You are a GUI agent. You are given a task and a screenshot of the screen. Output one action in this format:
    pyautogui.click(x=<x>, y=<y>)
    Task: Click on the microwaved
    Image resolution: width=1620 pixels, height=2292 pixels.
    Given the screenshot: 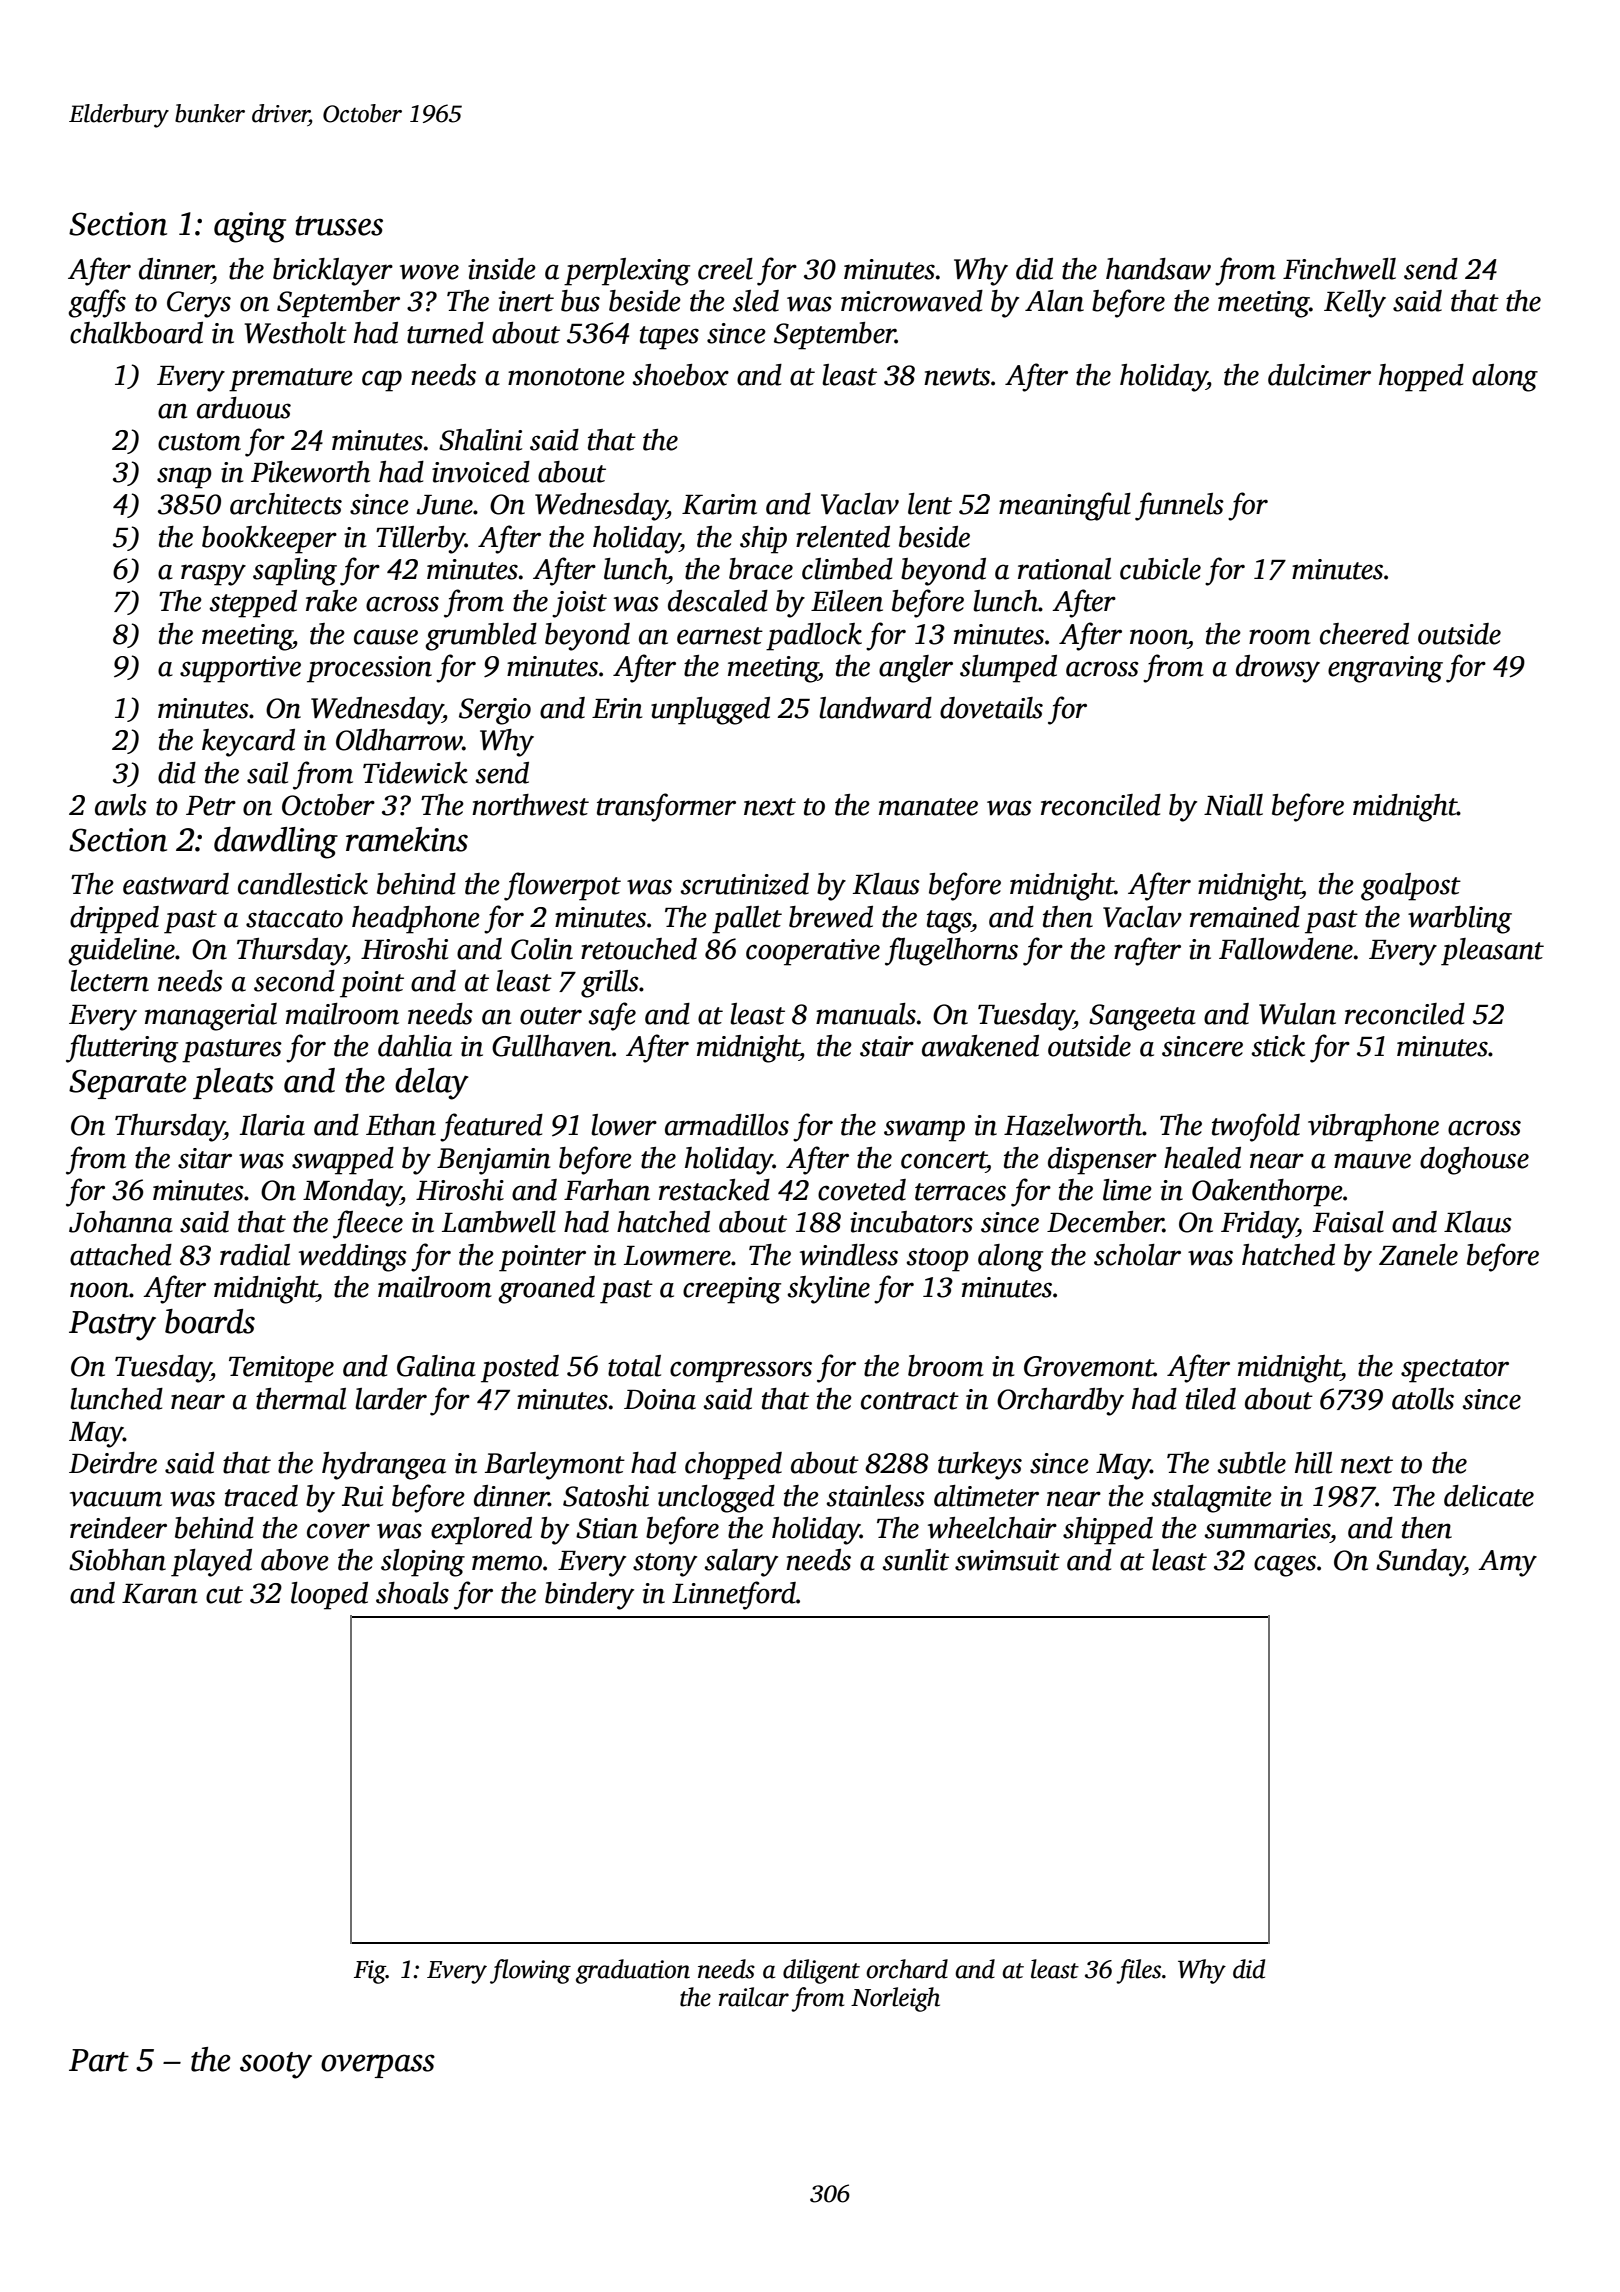 What is the action you would take?
    pyautogui.click(x=912, y=301)
